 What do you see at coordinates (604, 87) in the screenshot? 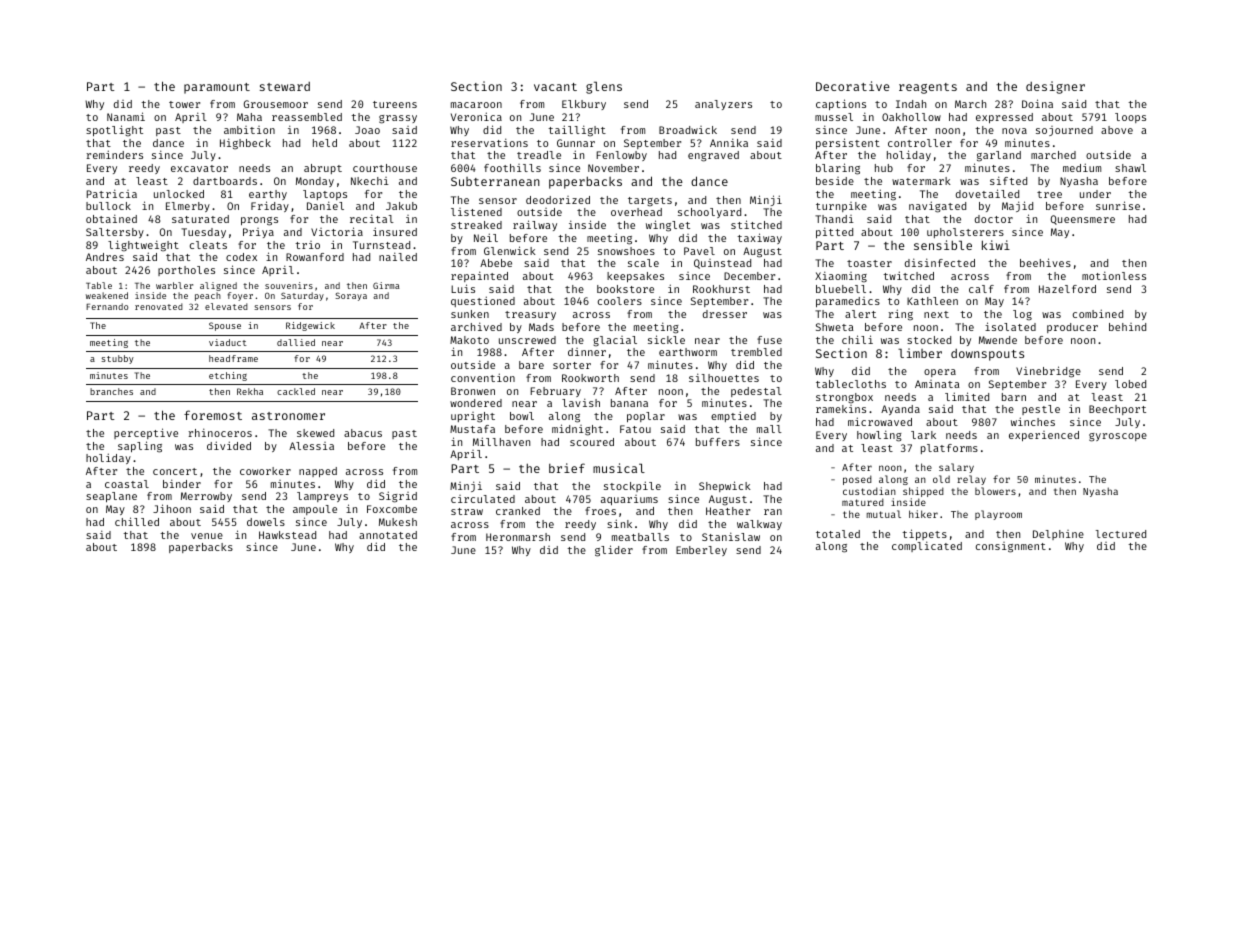
I see `glens` at bounding box center [604, 87].
